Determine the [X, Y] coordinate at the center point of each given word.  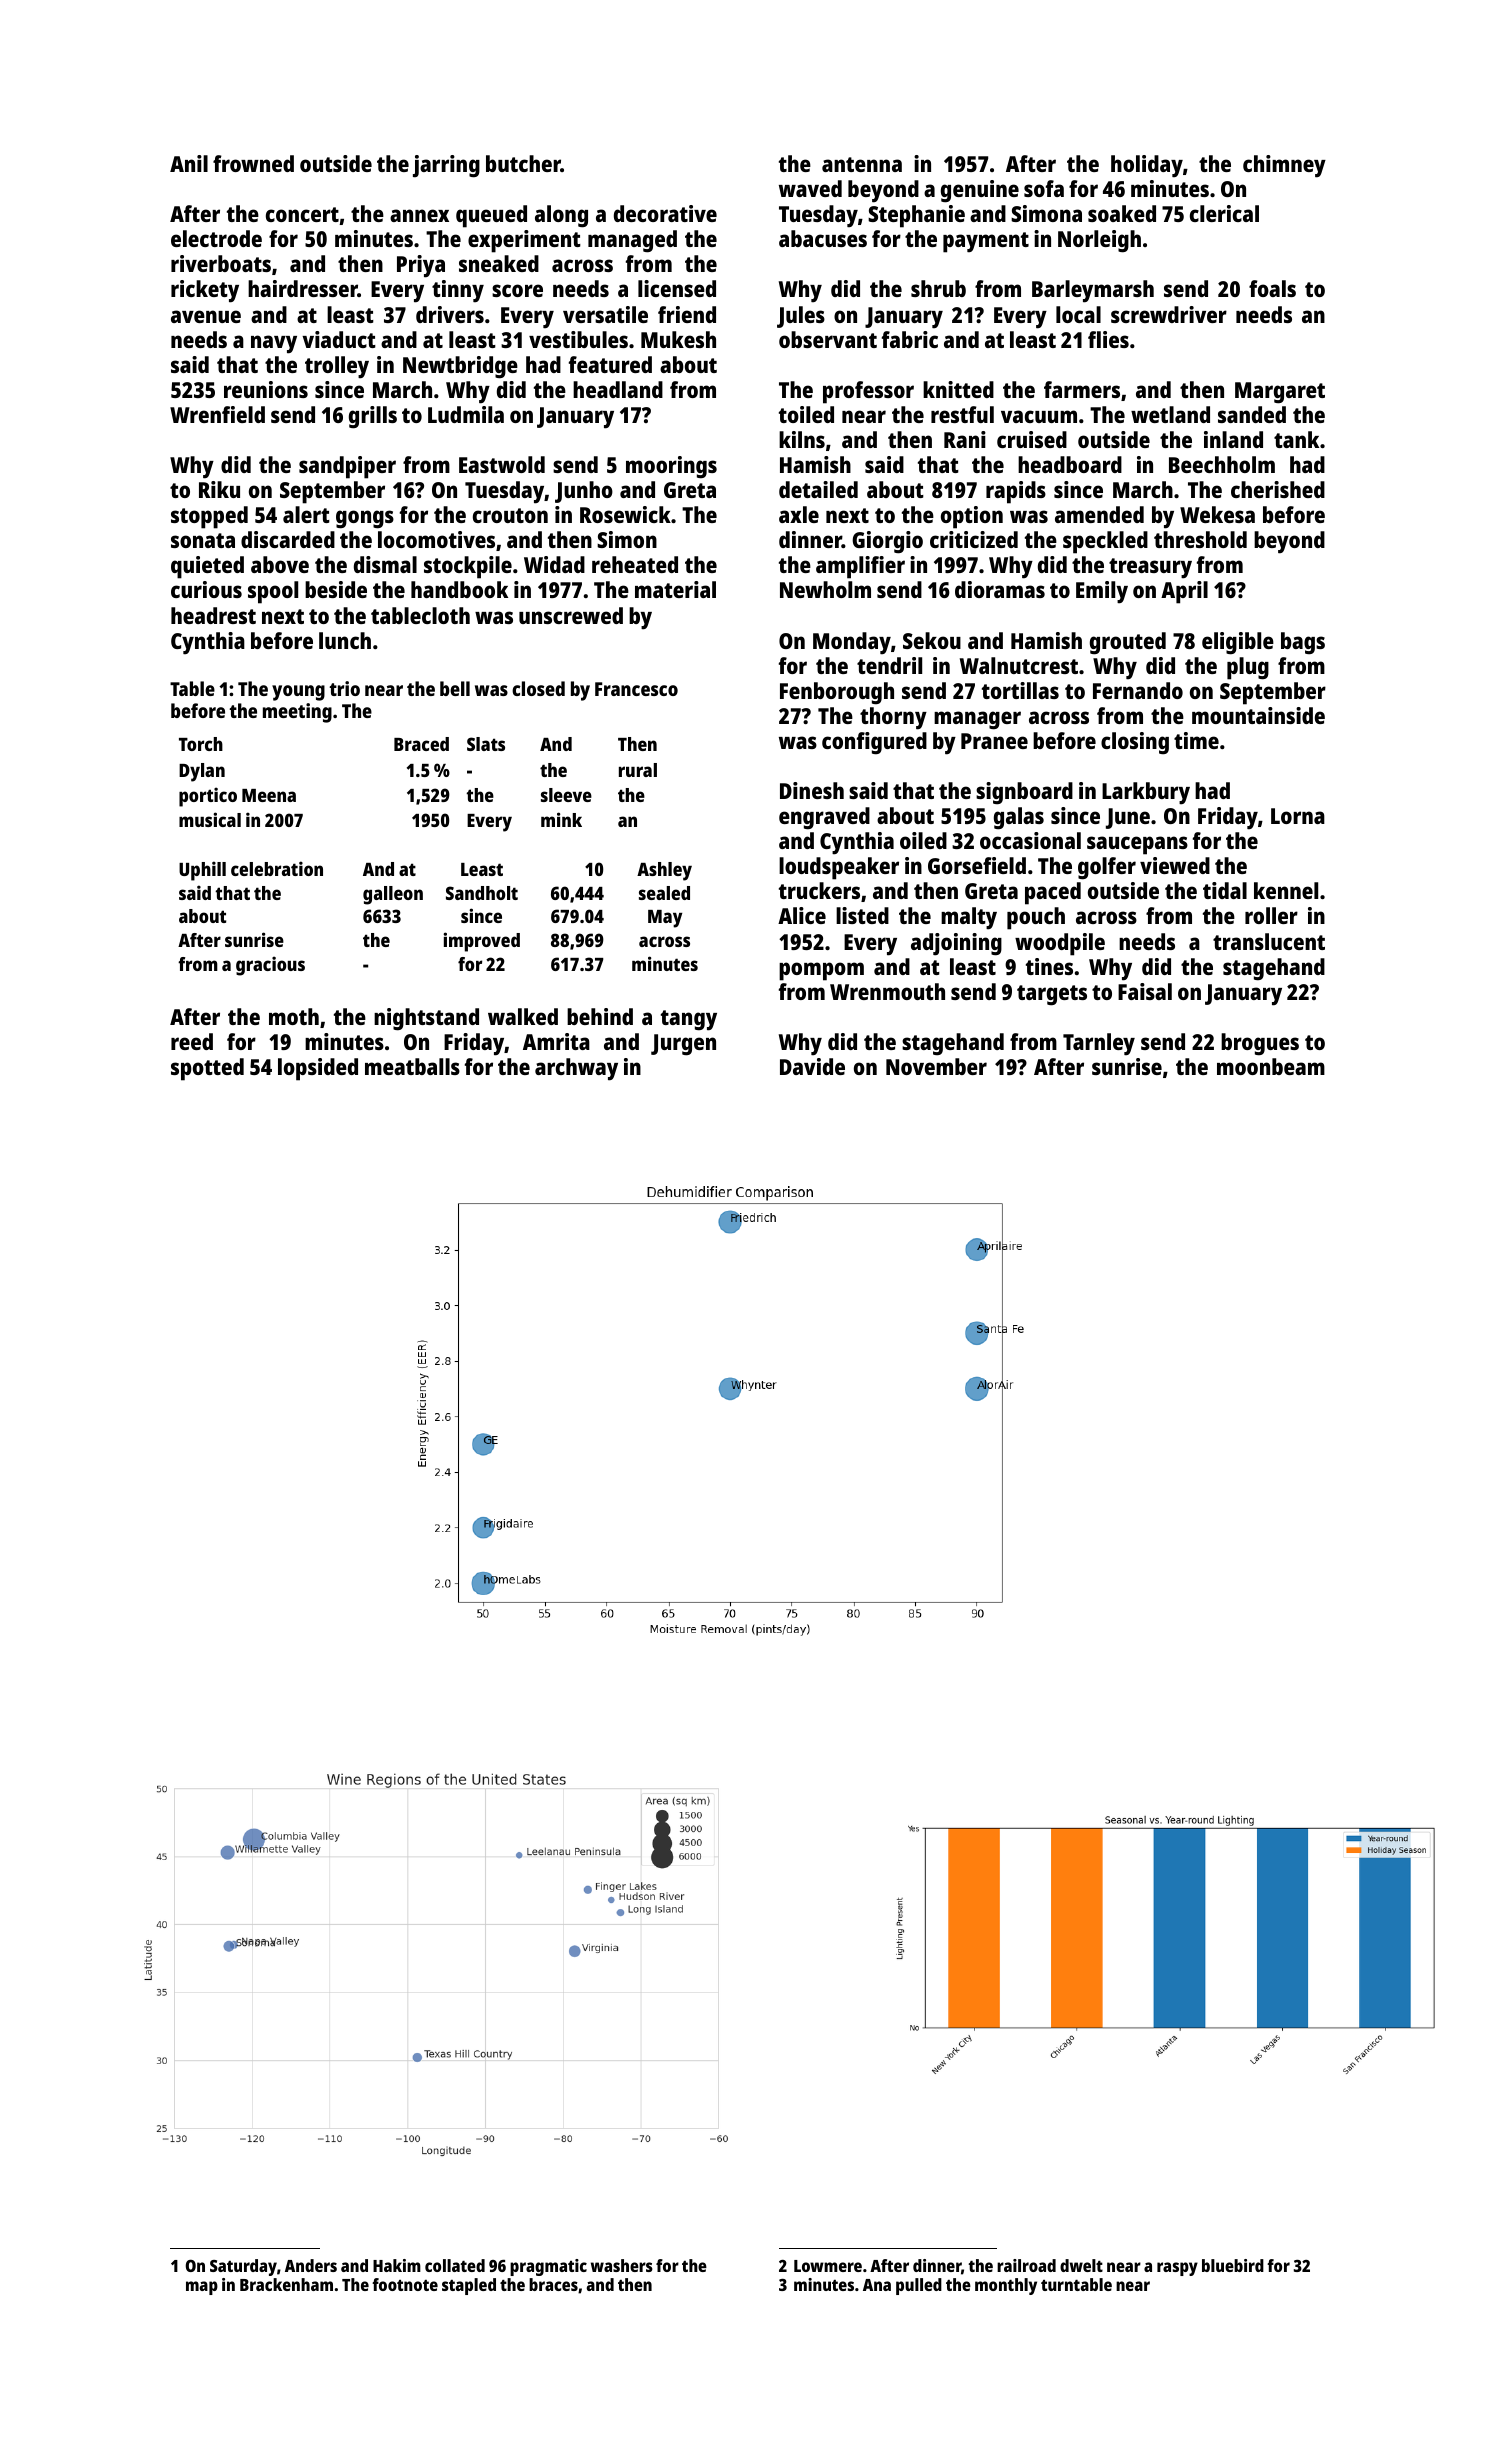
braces [553, 2284]
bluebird [1233, 2265]
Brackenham [286, 2284]
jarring [446, 166]
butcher [523, 163]
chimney [1284, 166]
